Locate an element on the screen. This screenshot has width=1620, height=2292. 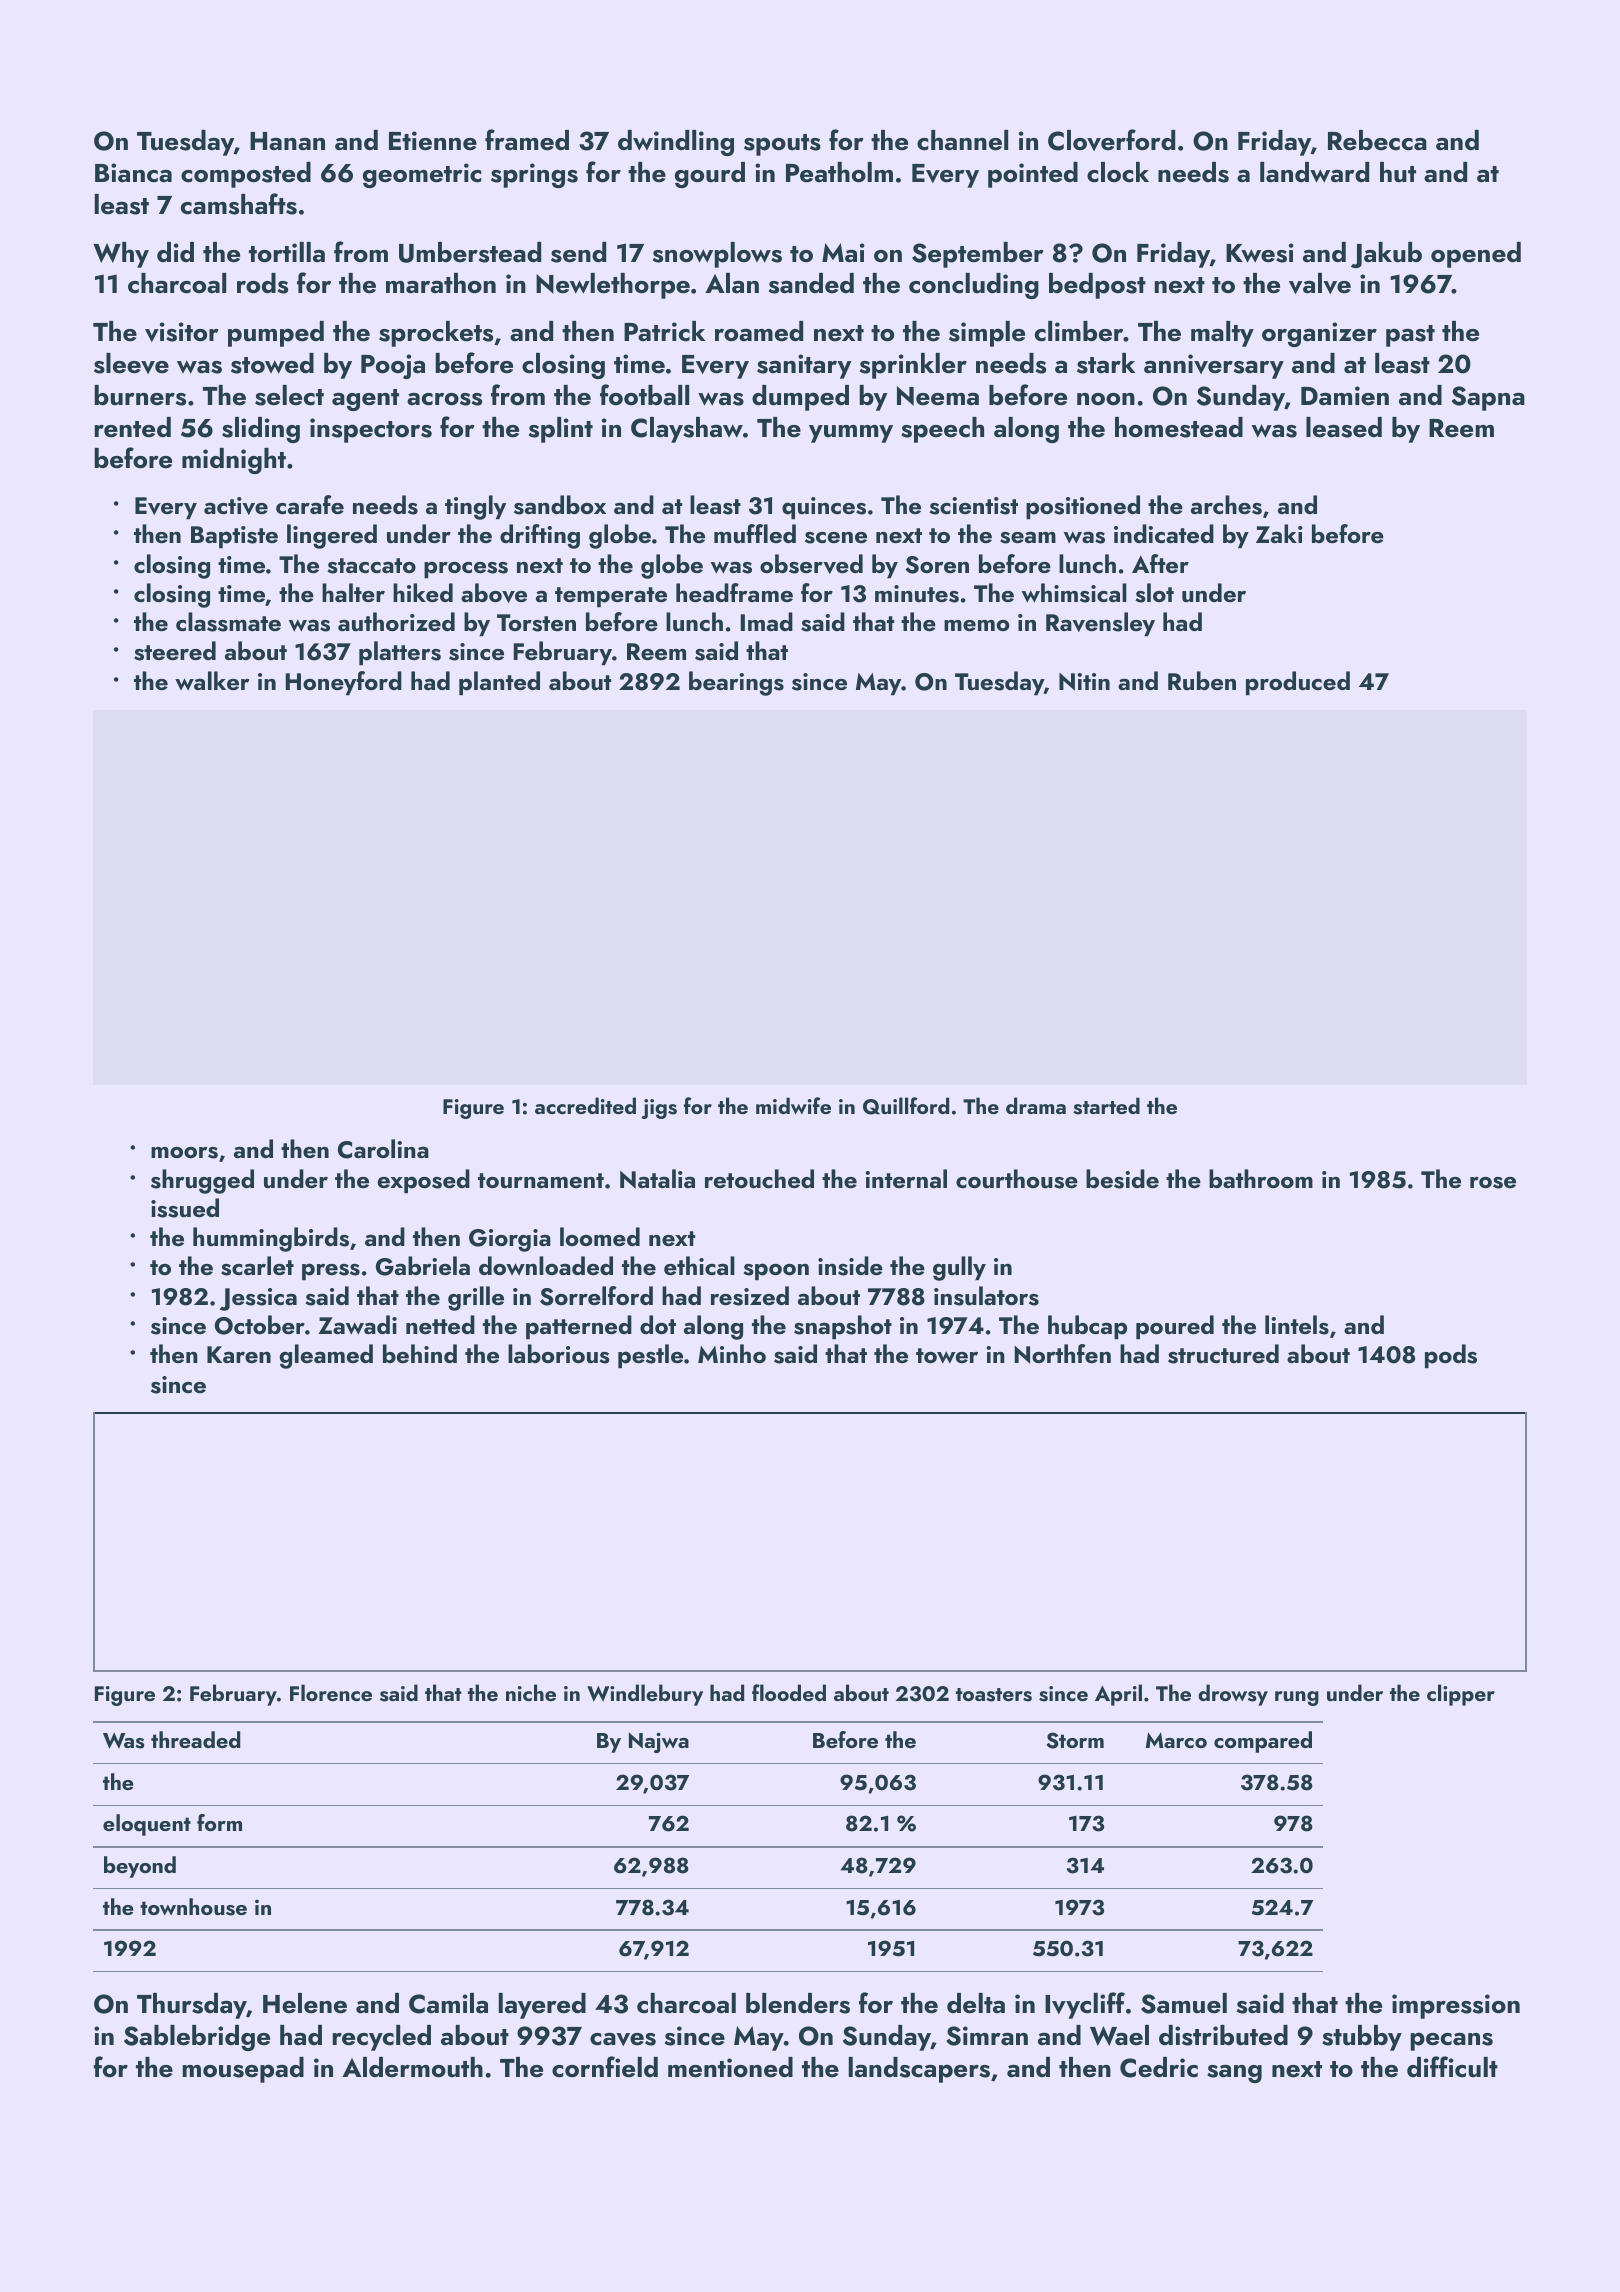
townhouse is located at coordinates (193, 1907).
